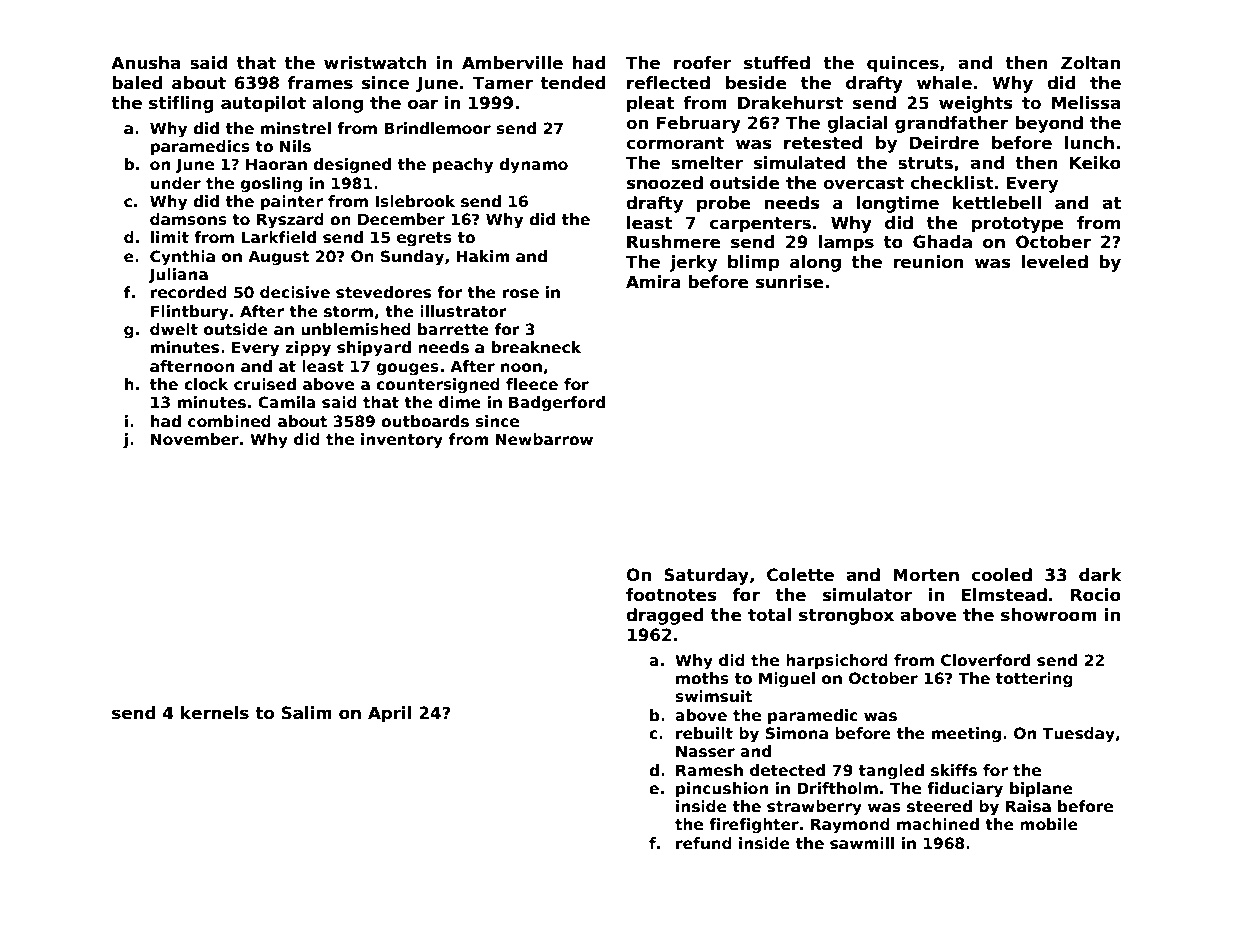 This screenshot has height=952, width=1233. What do you see at coordinates (533, 166) in the screenshot?
I see `dynamo` at bounding box center [533, 166].
